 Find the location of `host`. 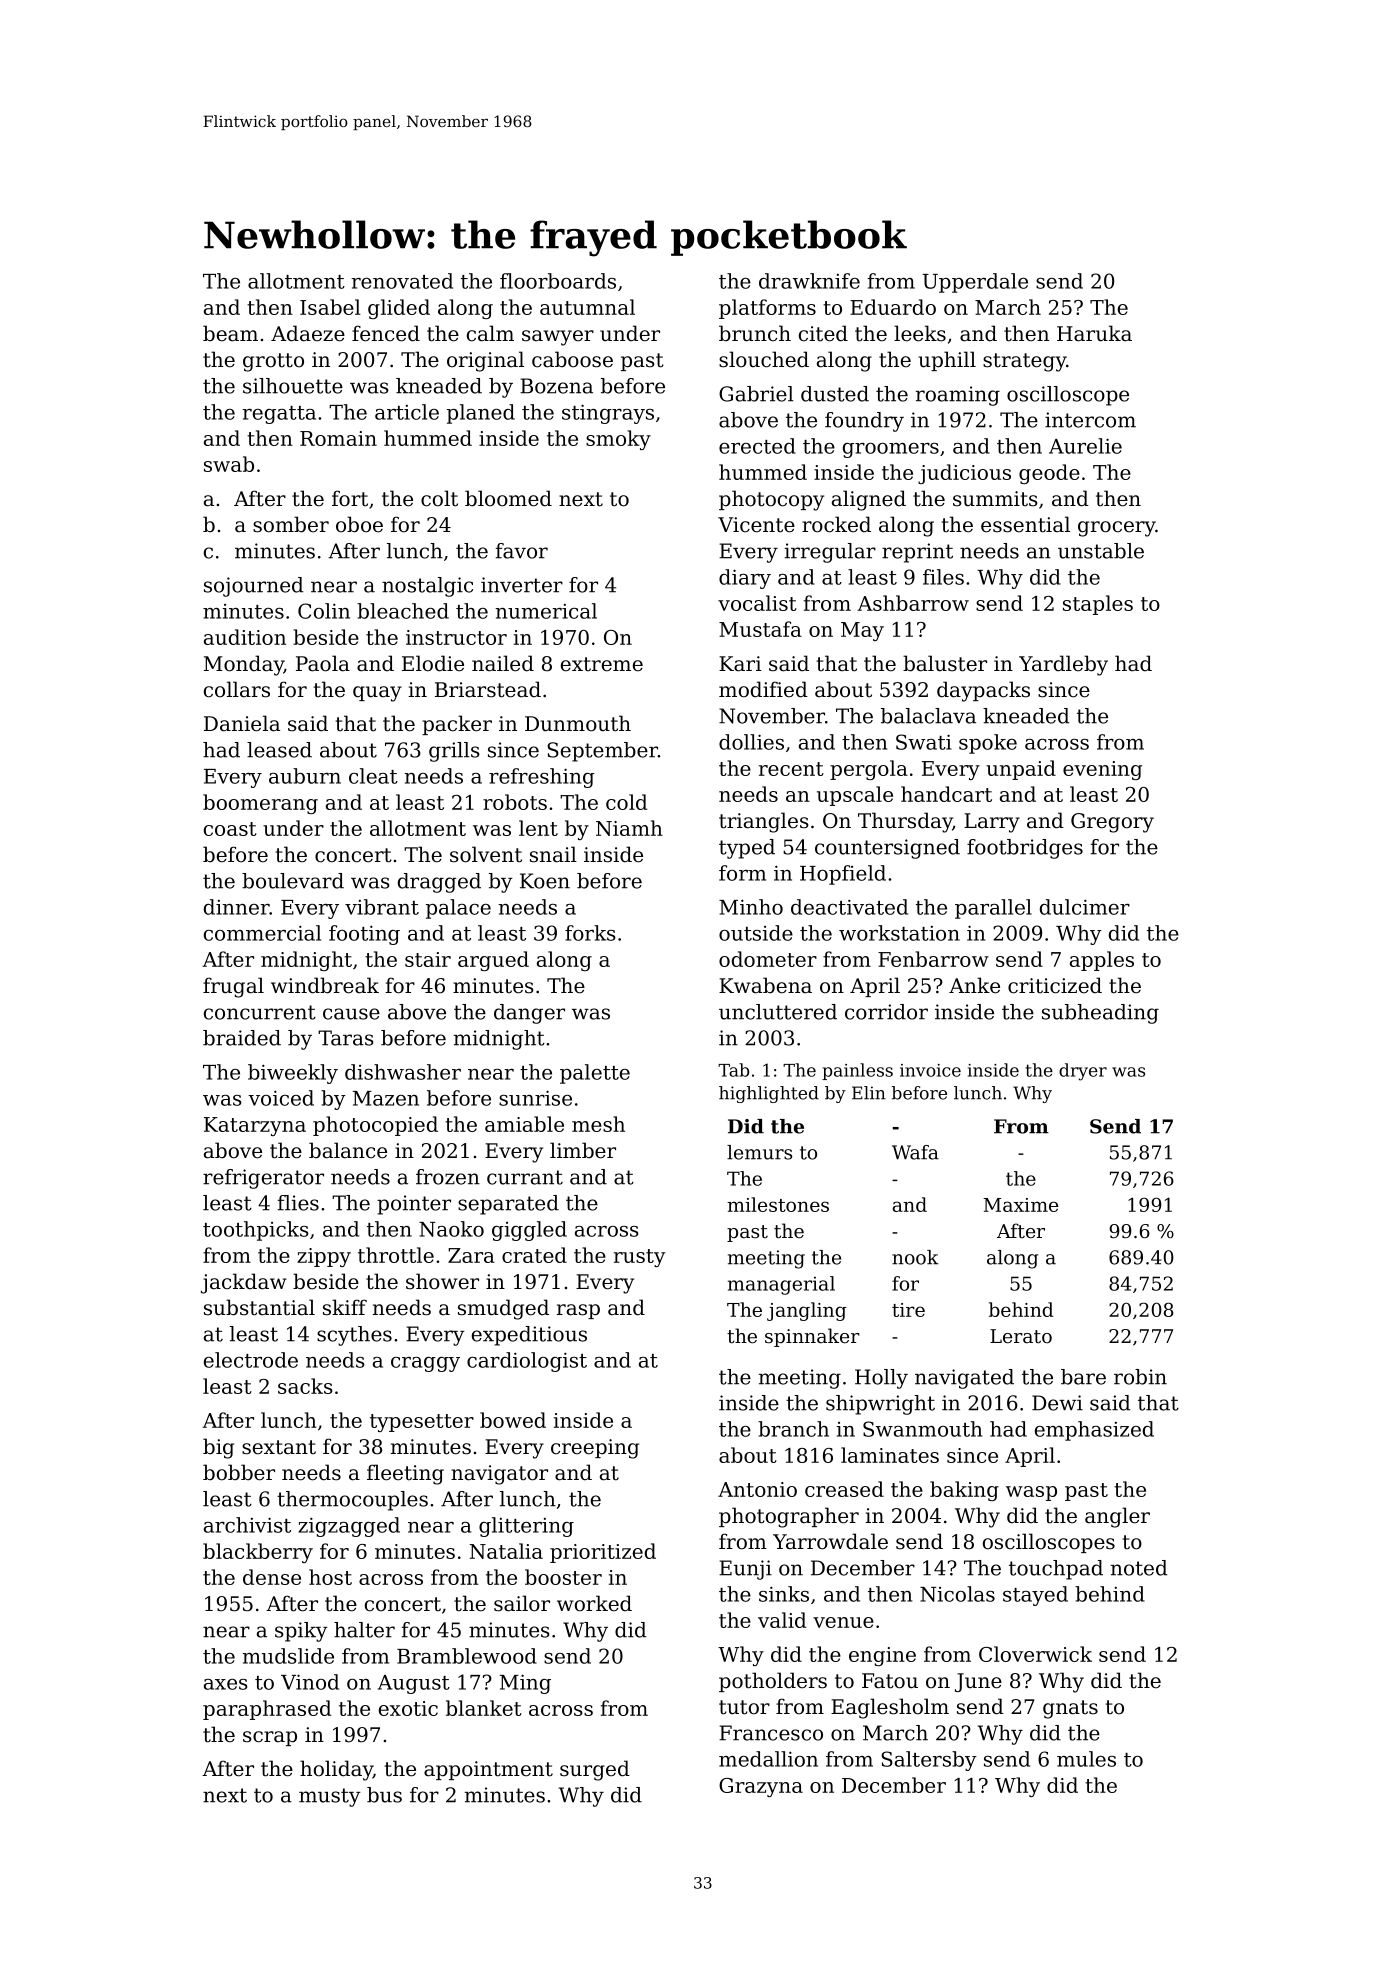

host is located at coordinates (330, 1577).
